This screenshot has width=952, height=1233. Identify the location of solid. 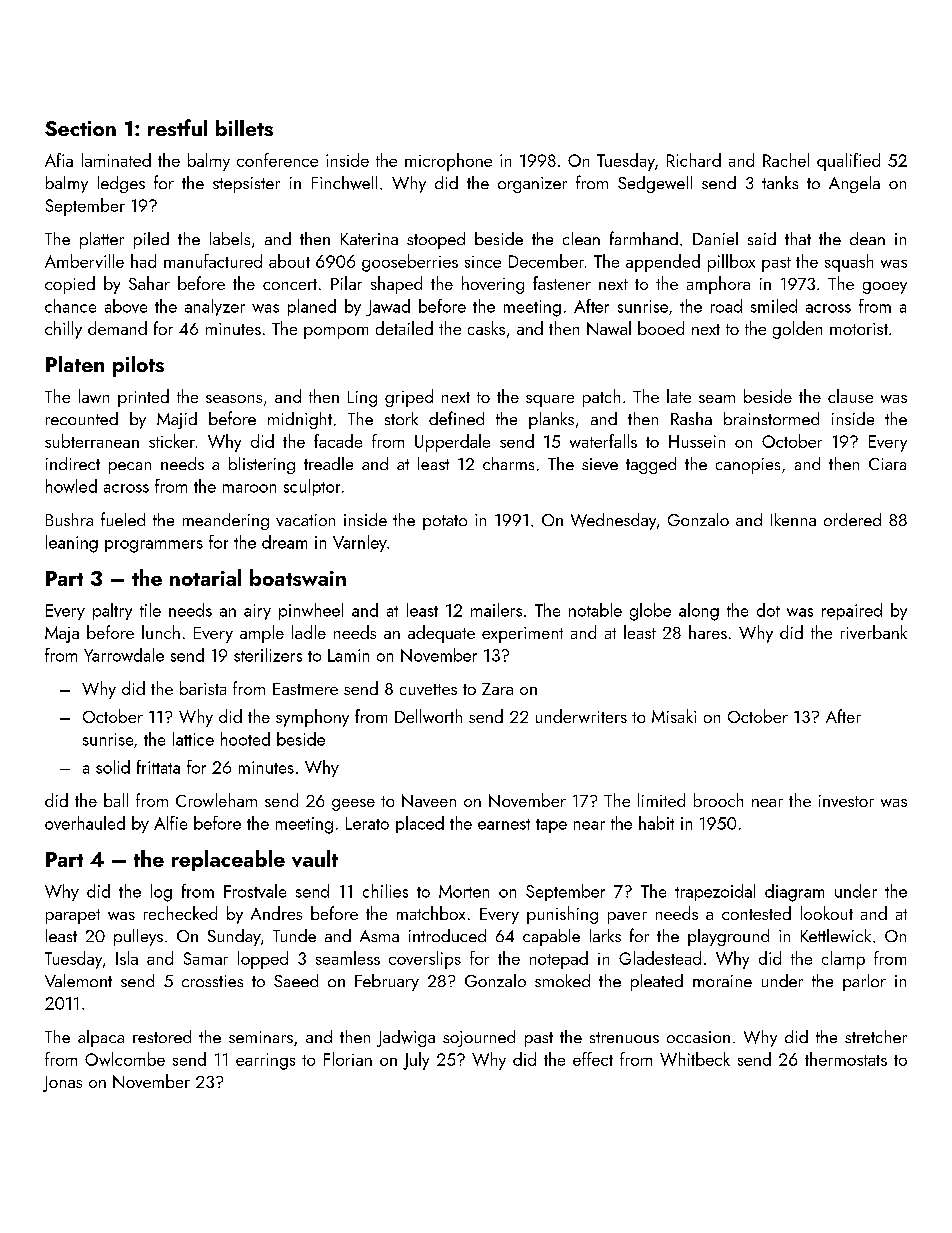
(113, 767).
